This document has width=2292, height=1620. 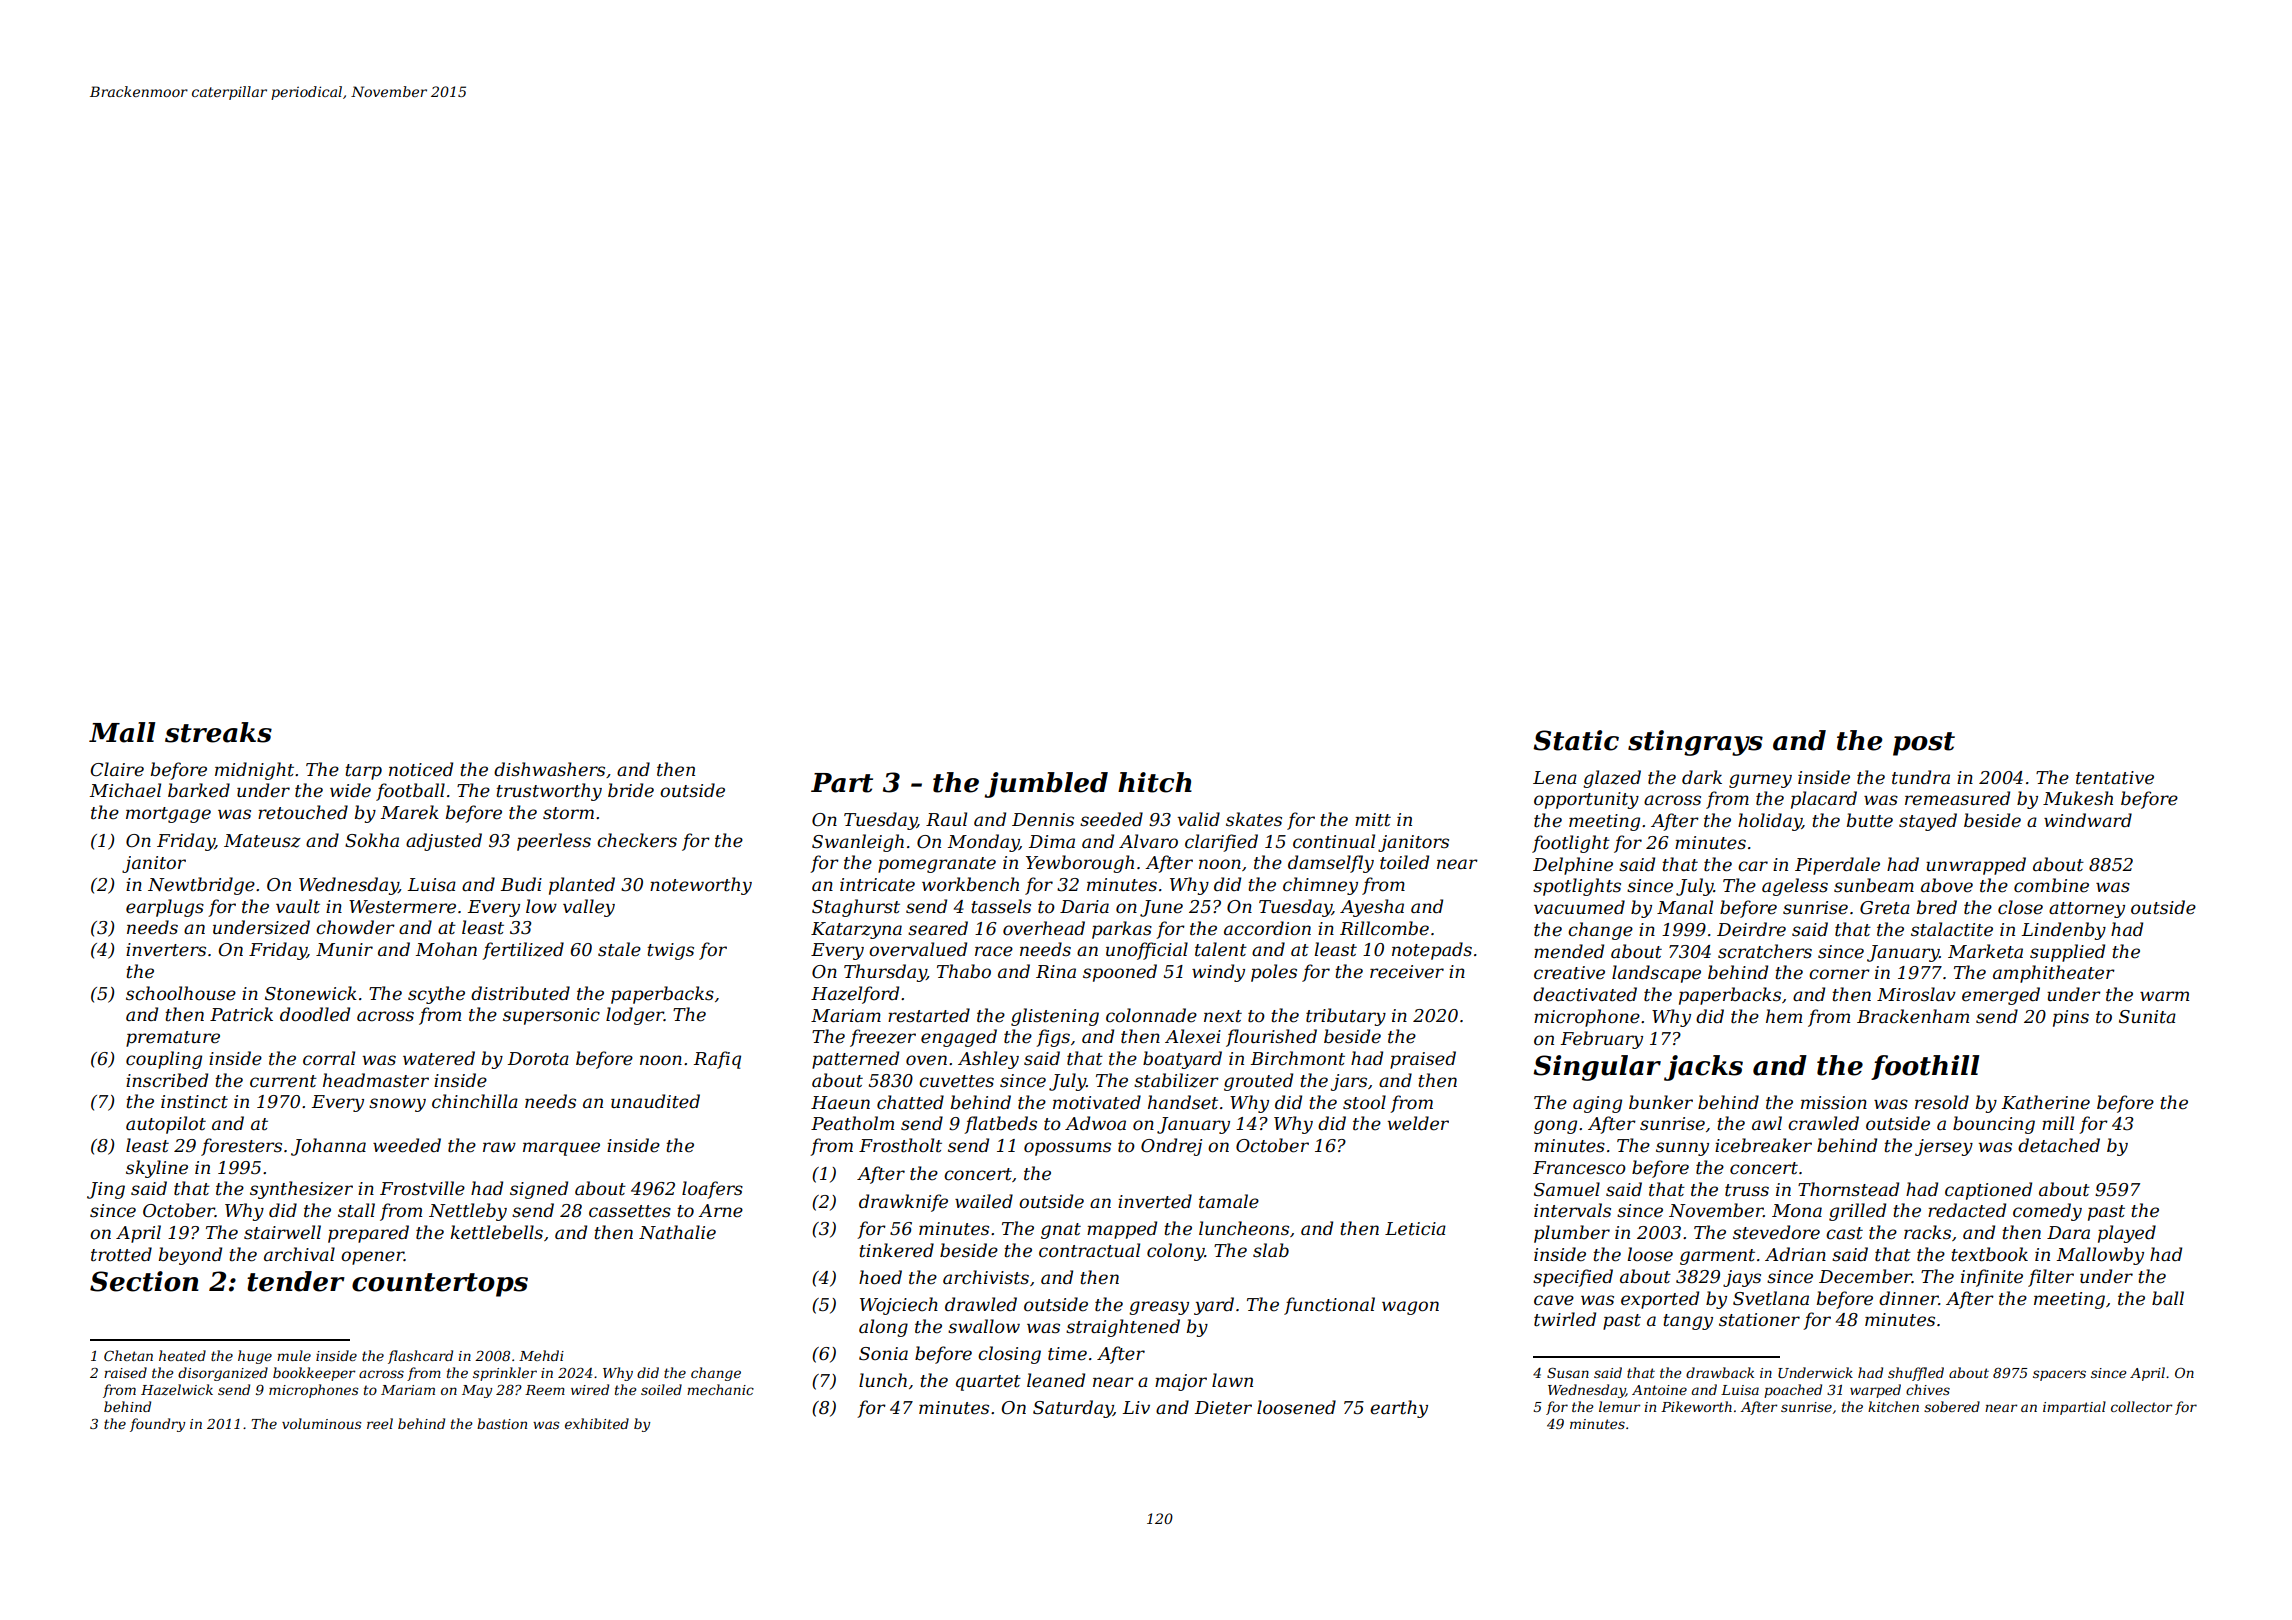 What do you see at coordinates (201, 886) in the document?
I see `Newtbridge` at bounding box center [201, 886].
